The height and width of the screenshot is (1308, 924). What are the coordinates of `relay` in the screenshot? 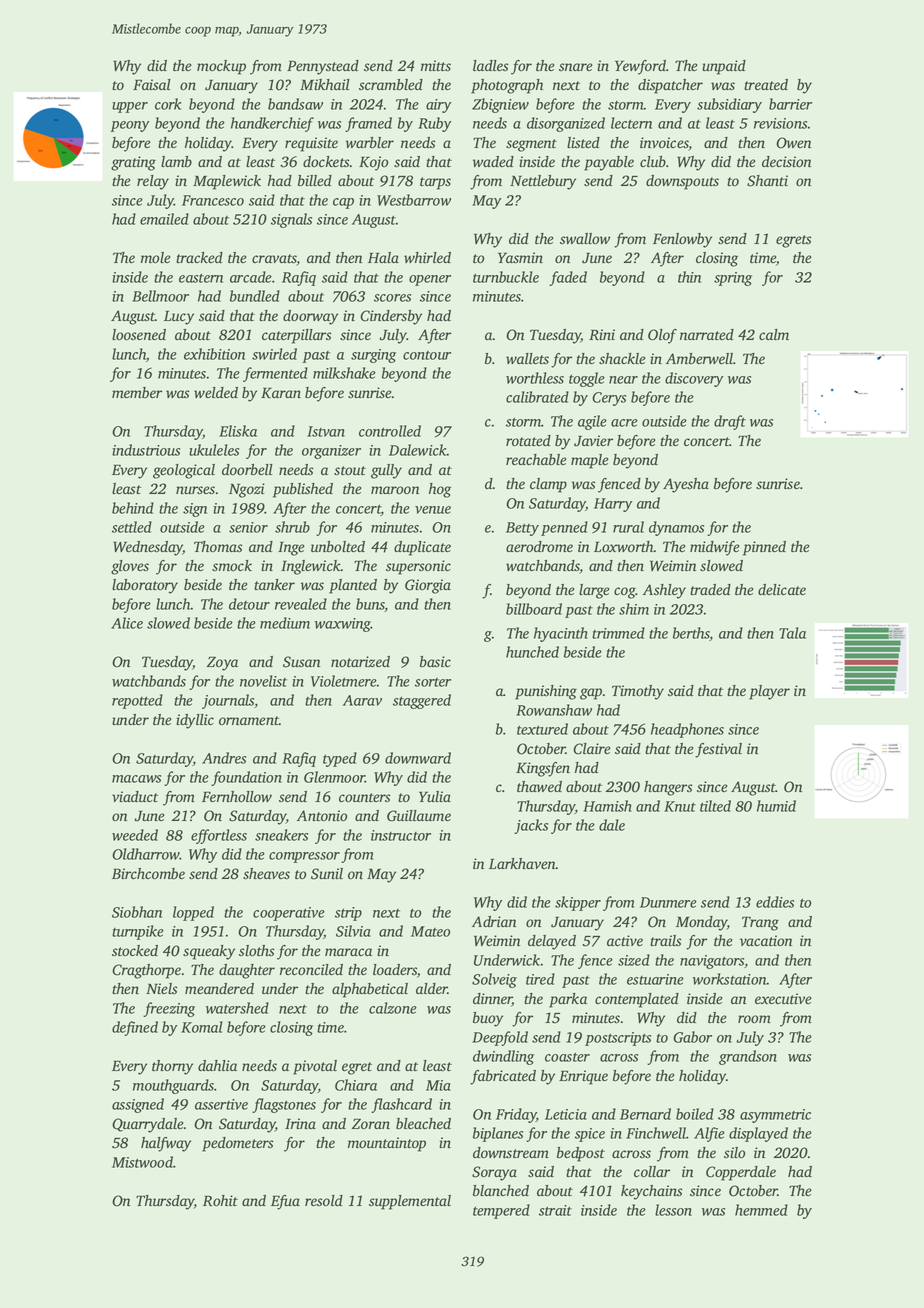 It's located at (153, 182).
